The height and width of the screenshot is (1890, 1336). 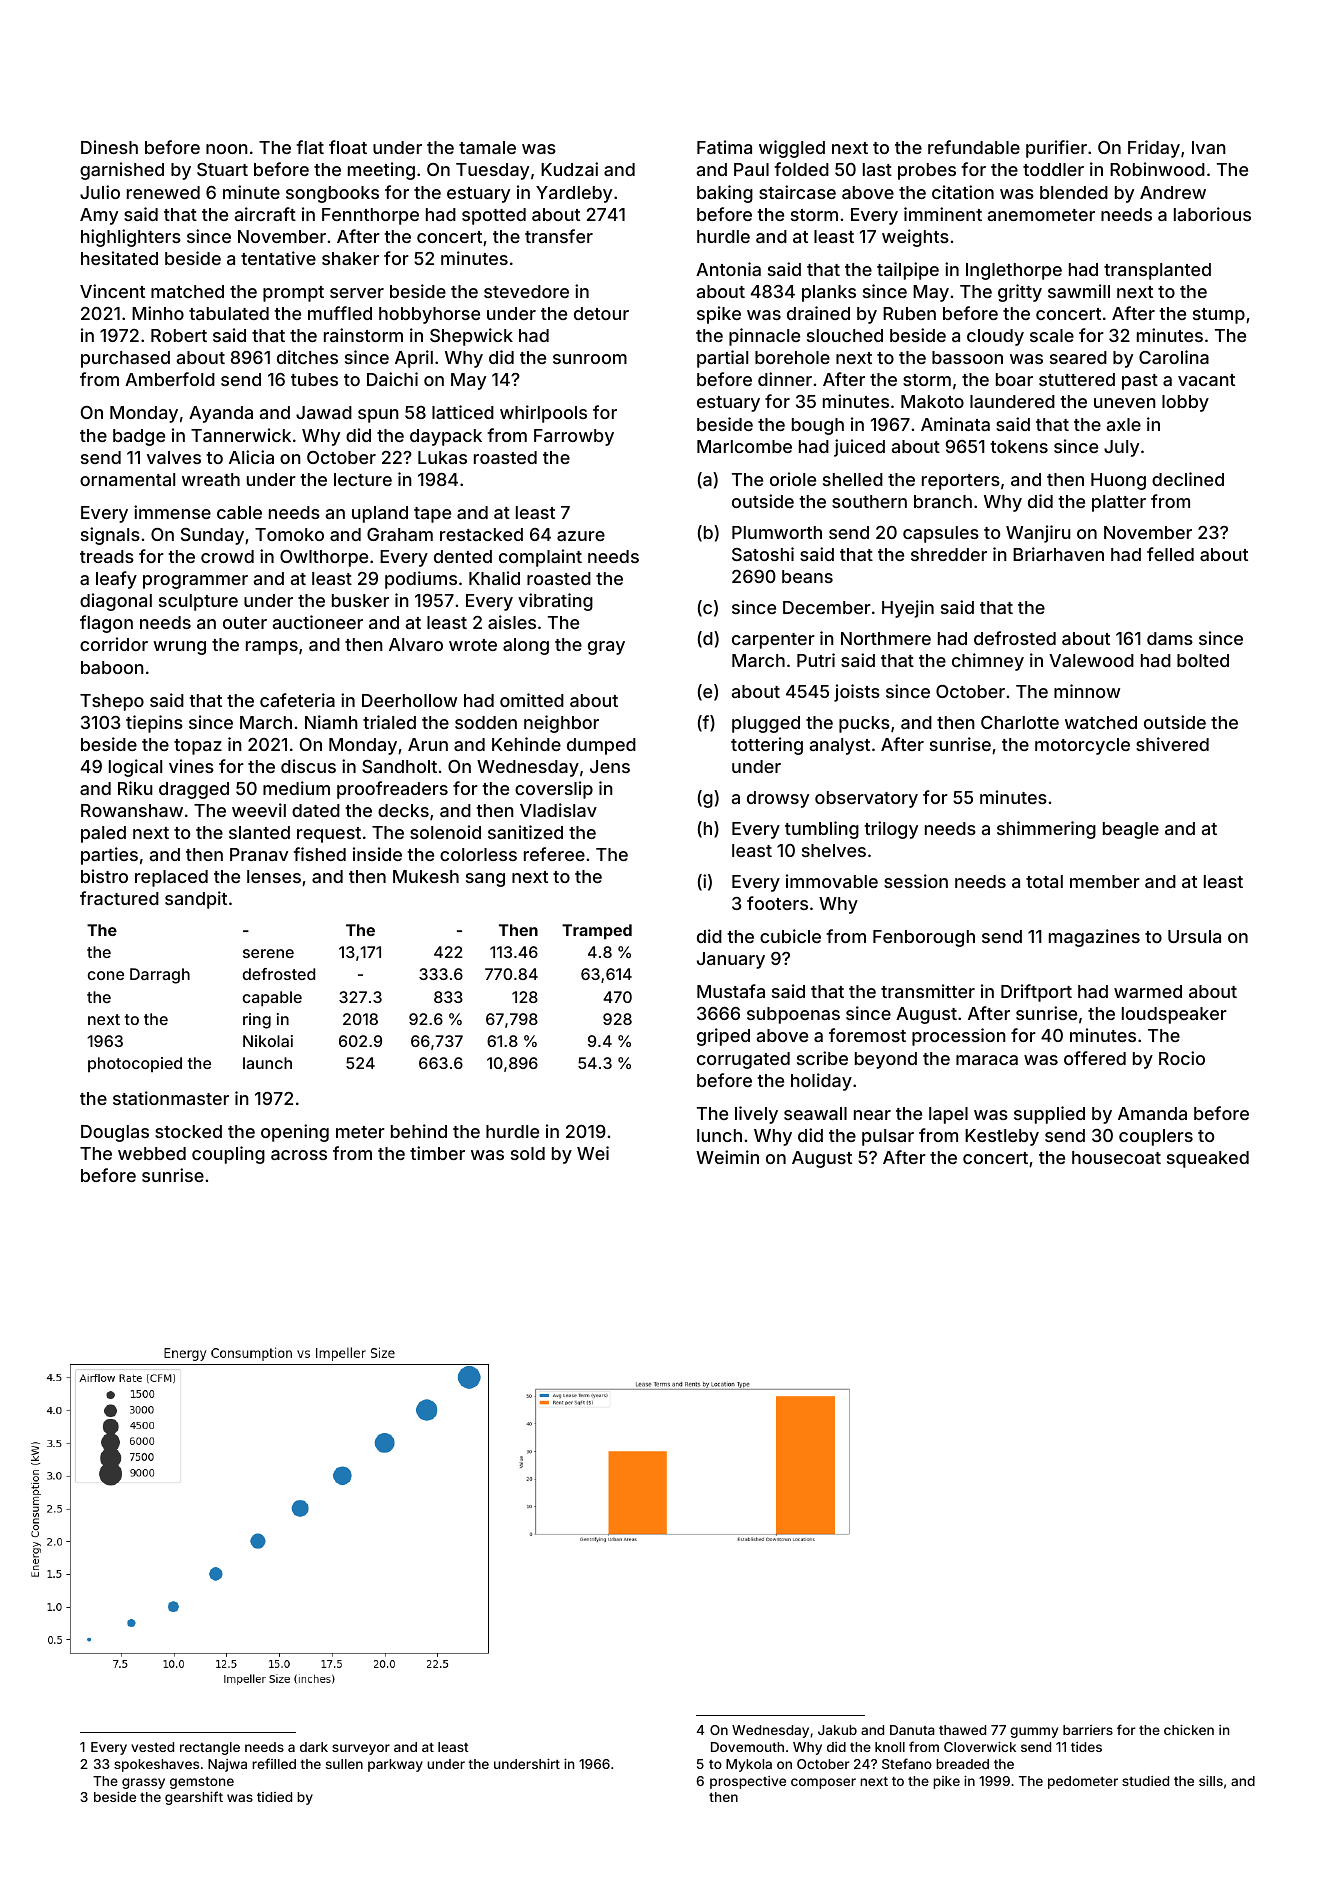 What do you see at coordinates (143, 1783) in the screenshot?
I see `grassy` at bounding box center [143, 1783].
